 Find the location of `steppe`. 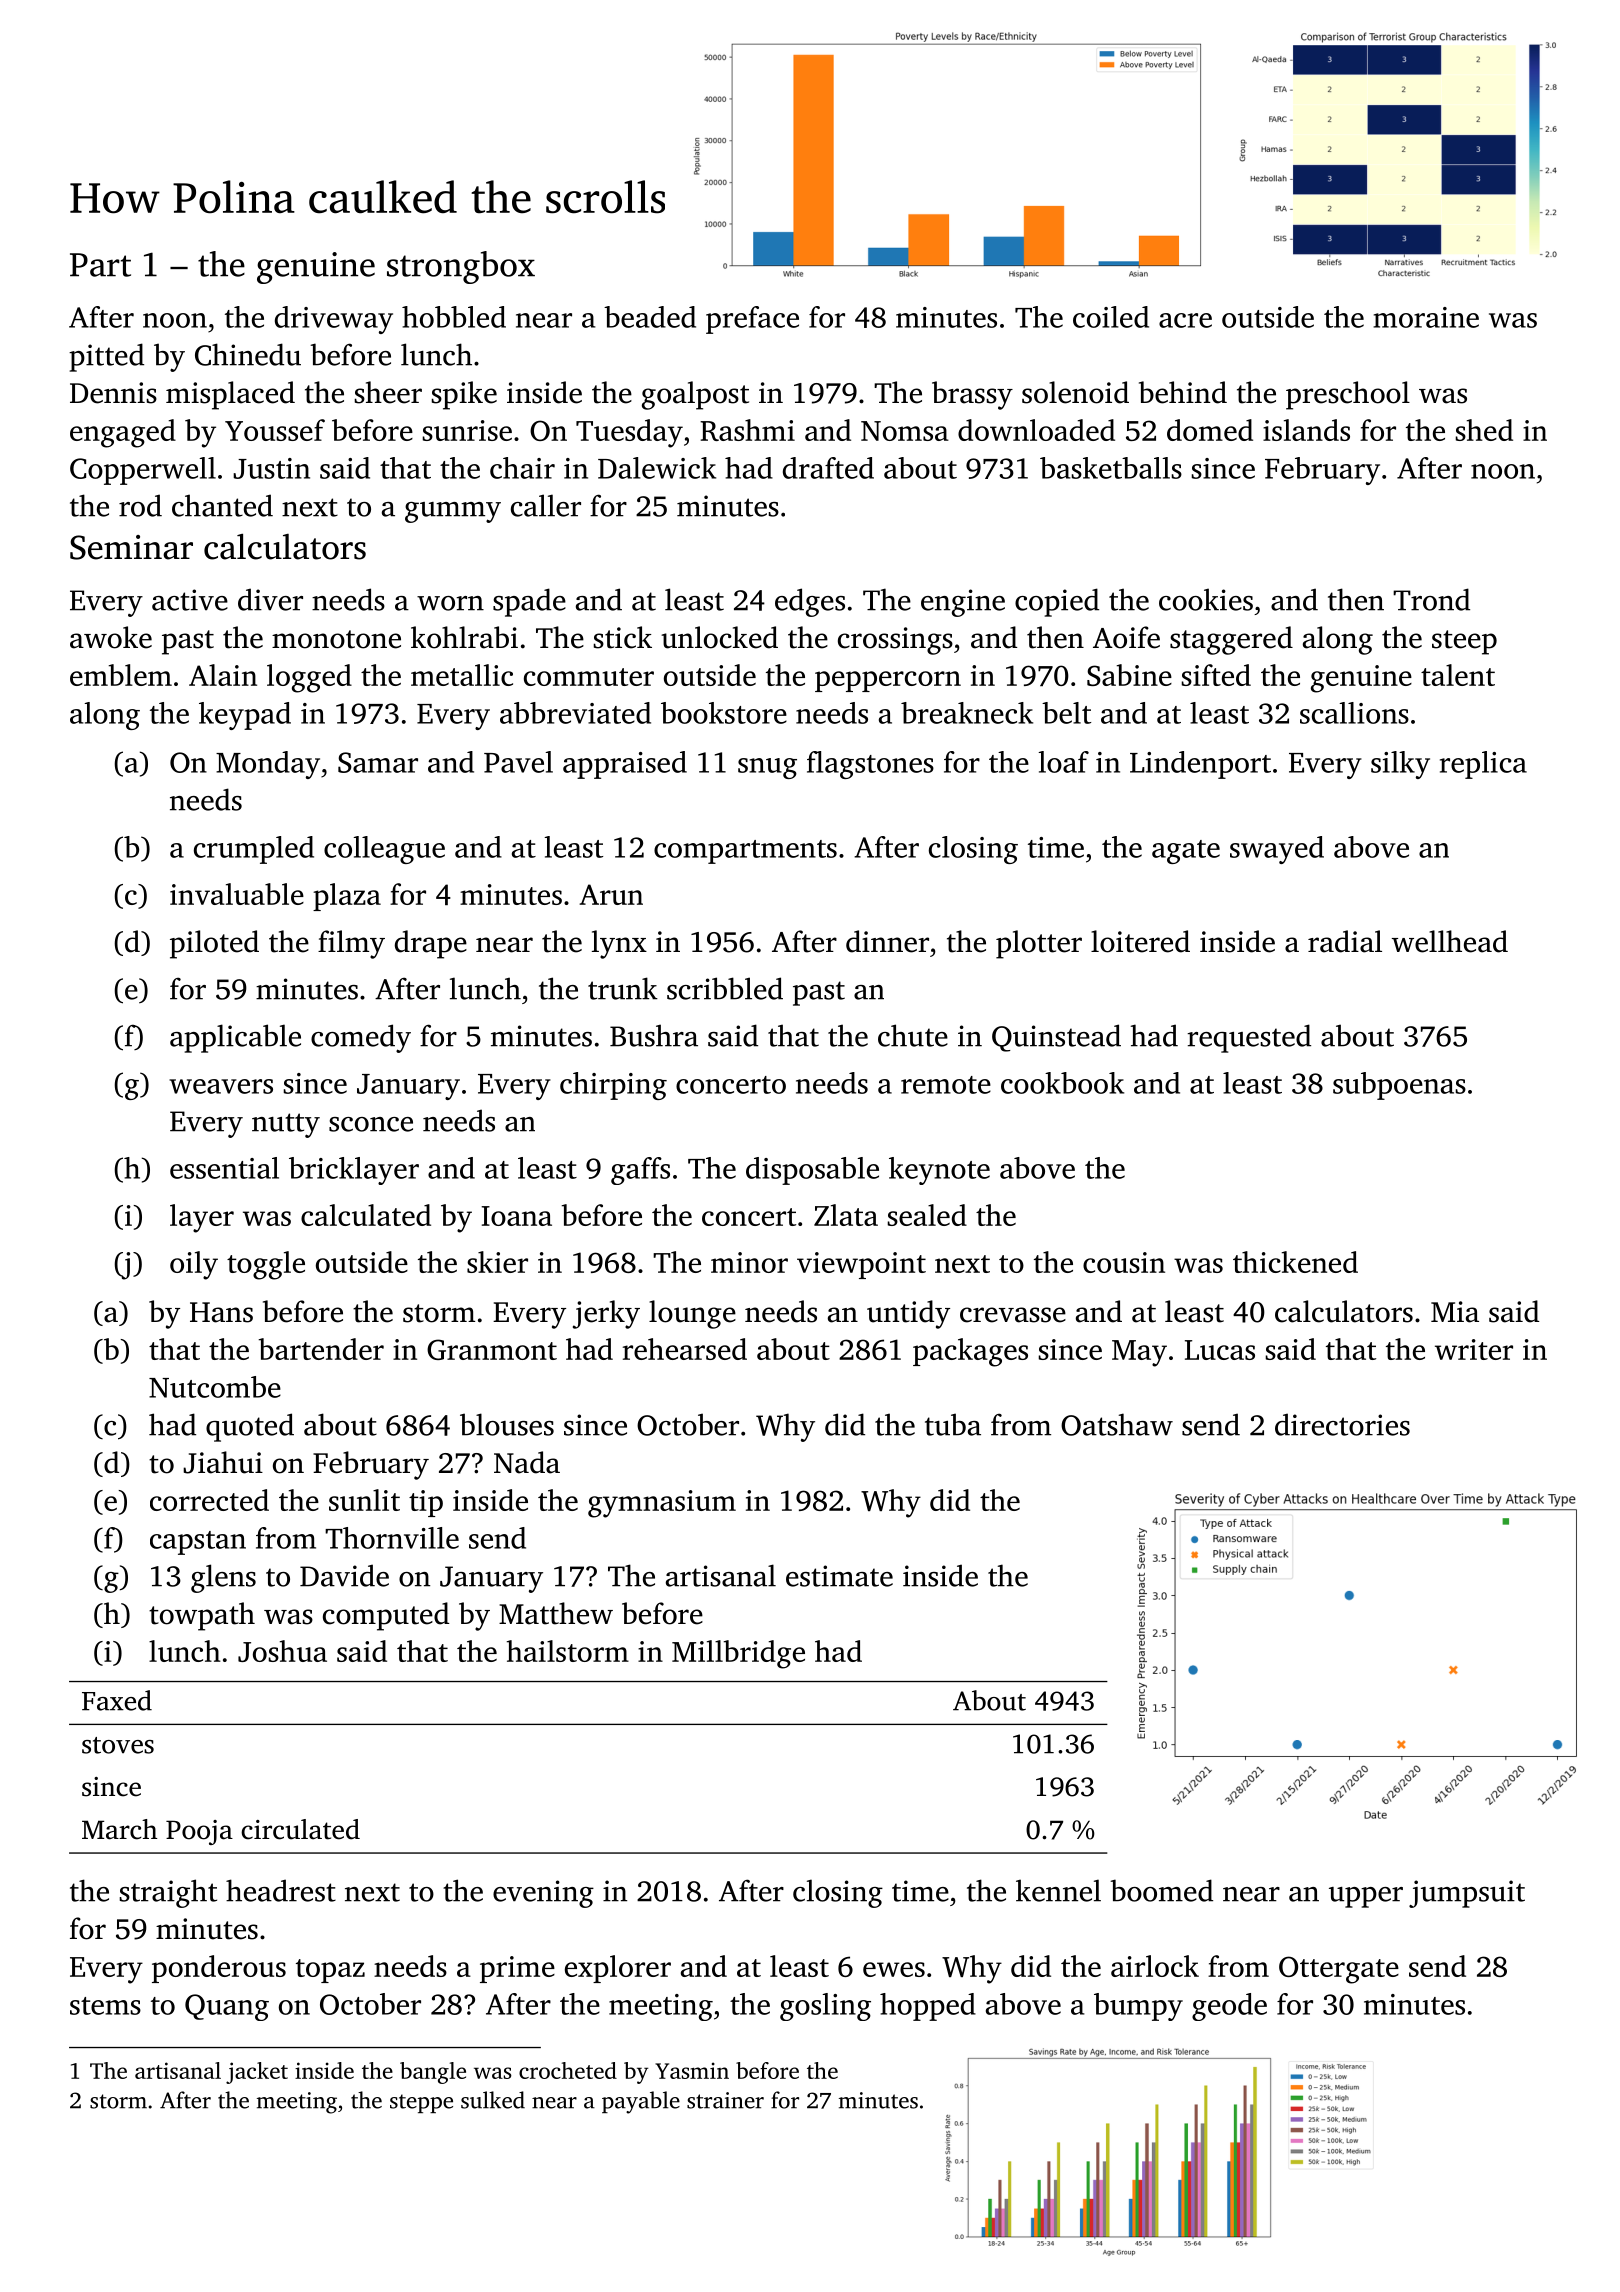

steppe is located at coordinates (421, 2103).
